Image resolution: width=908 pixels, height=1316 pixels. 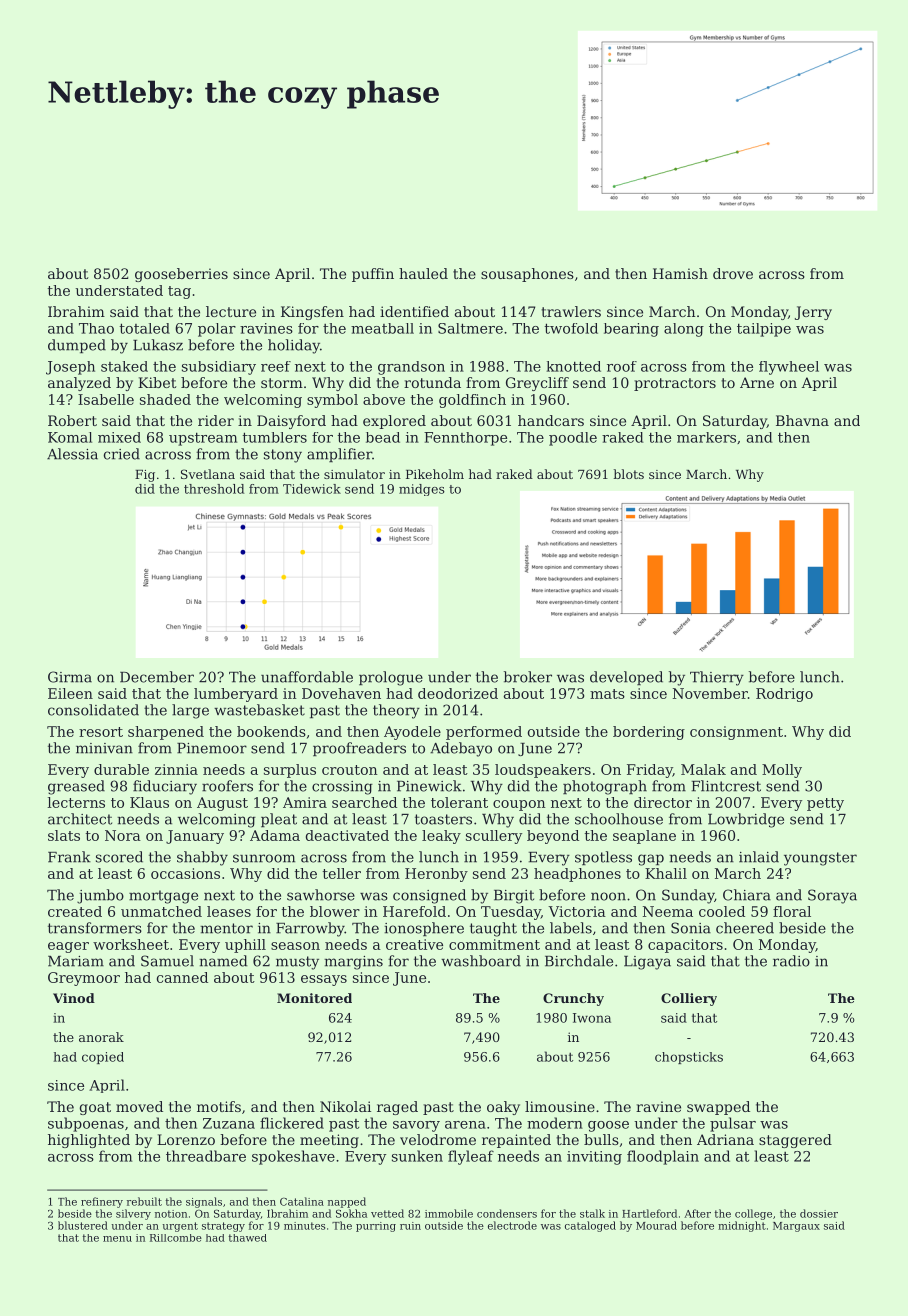 I want to click on copied, so click(x=103, y=1058).
